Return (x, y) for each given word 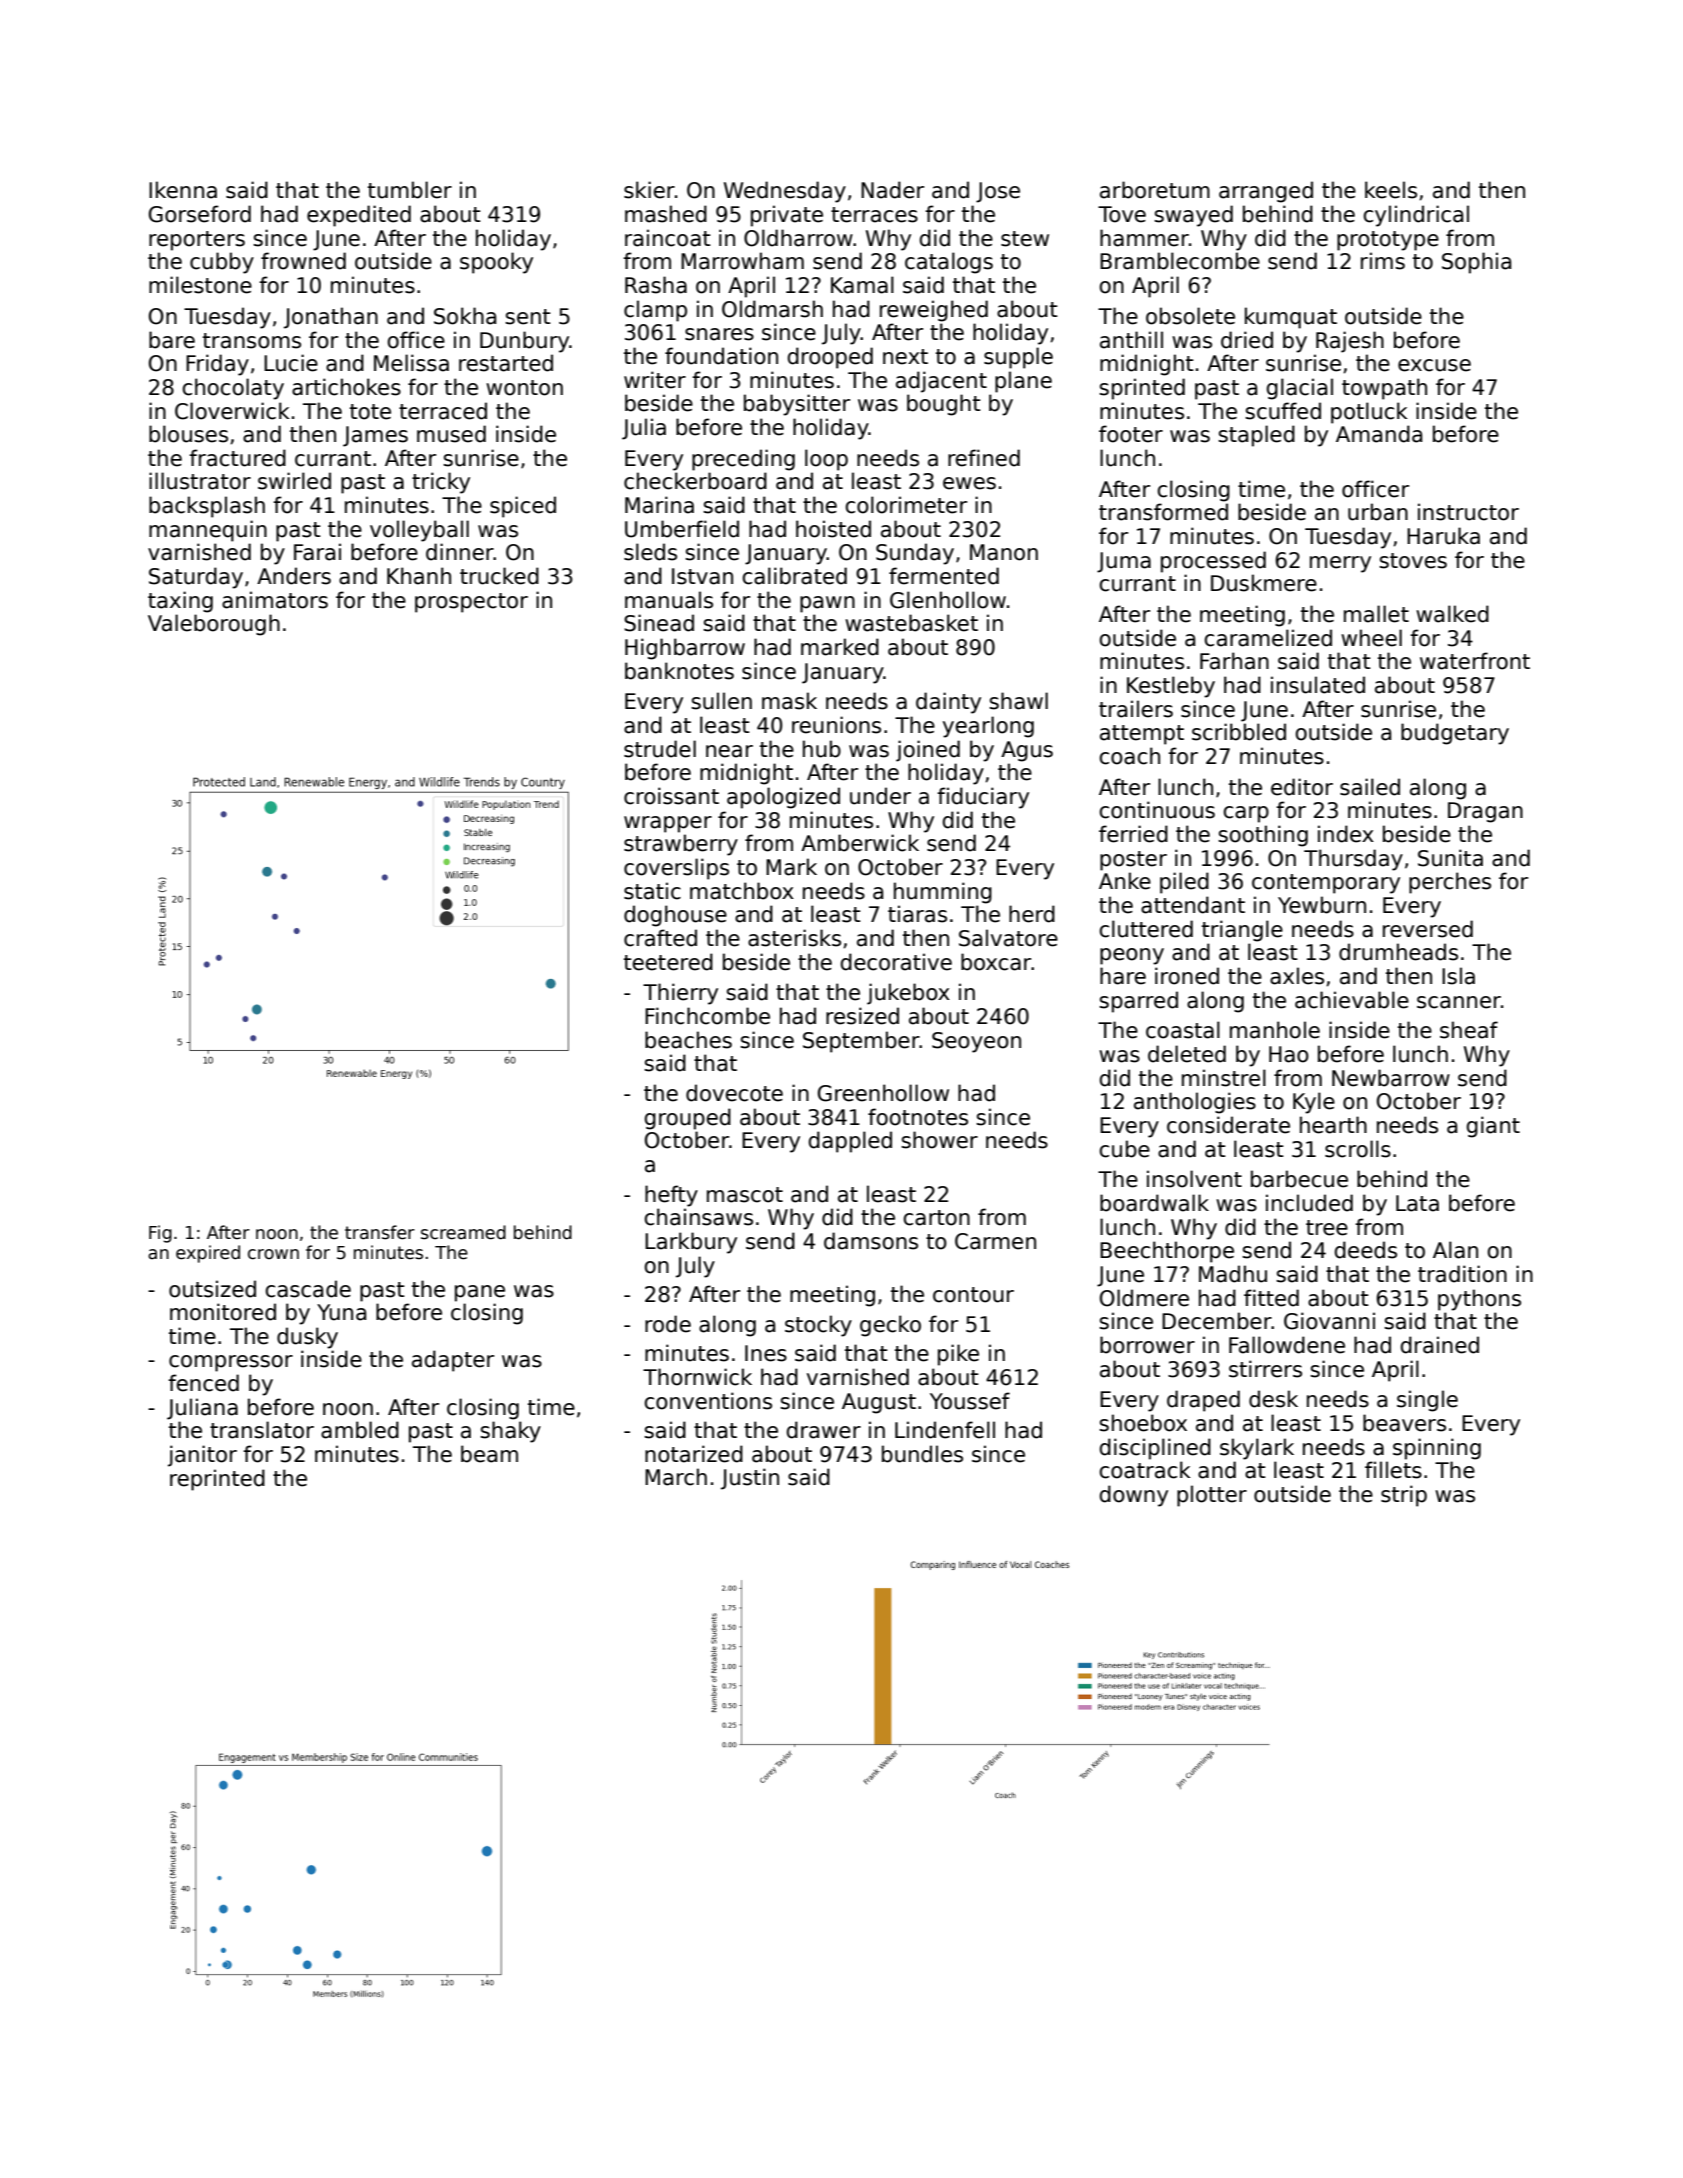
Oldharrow (798, 238)
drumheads (1398, 952)
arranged (1266, 192)
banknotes (679, 671)
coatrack (1145, 1470)
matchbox (742, 891)
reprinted (217, 1480)
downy (1134, 1496)
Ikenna (183, 190)
